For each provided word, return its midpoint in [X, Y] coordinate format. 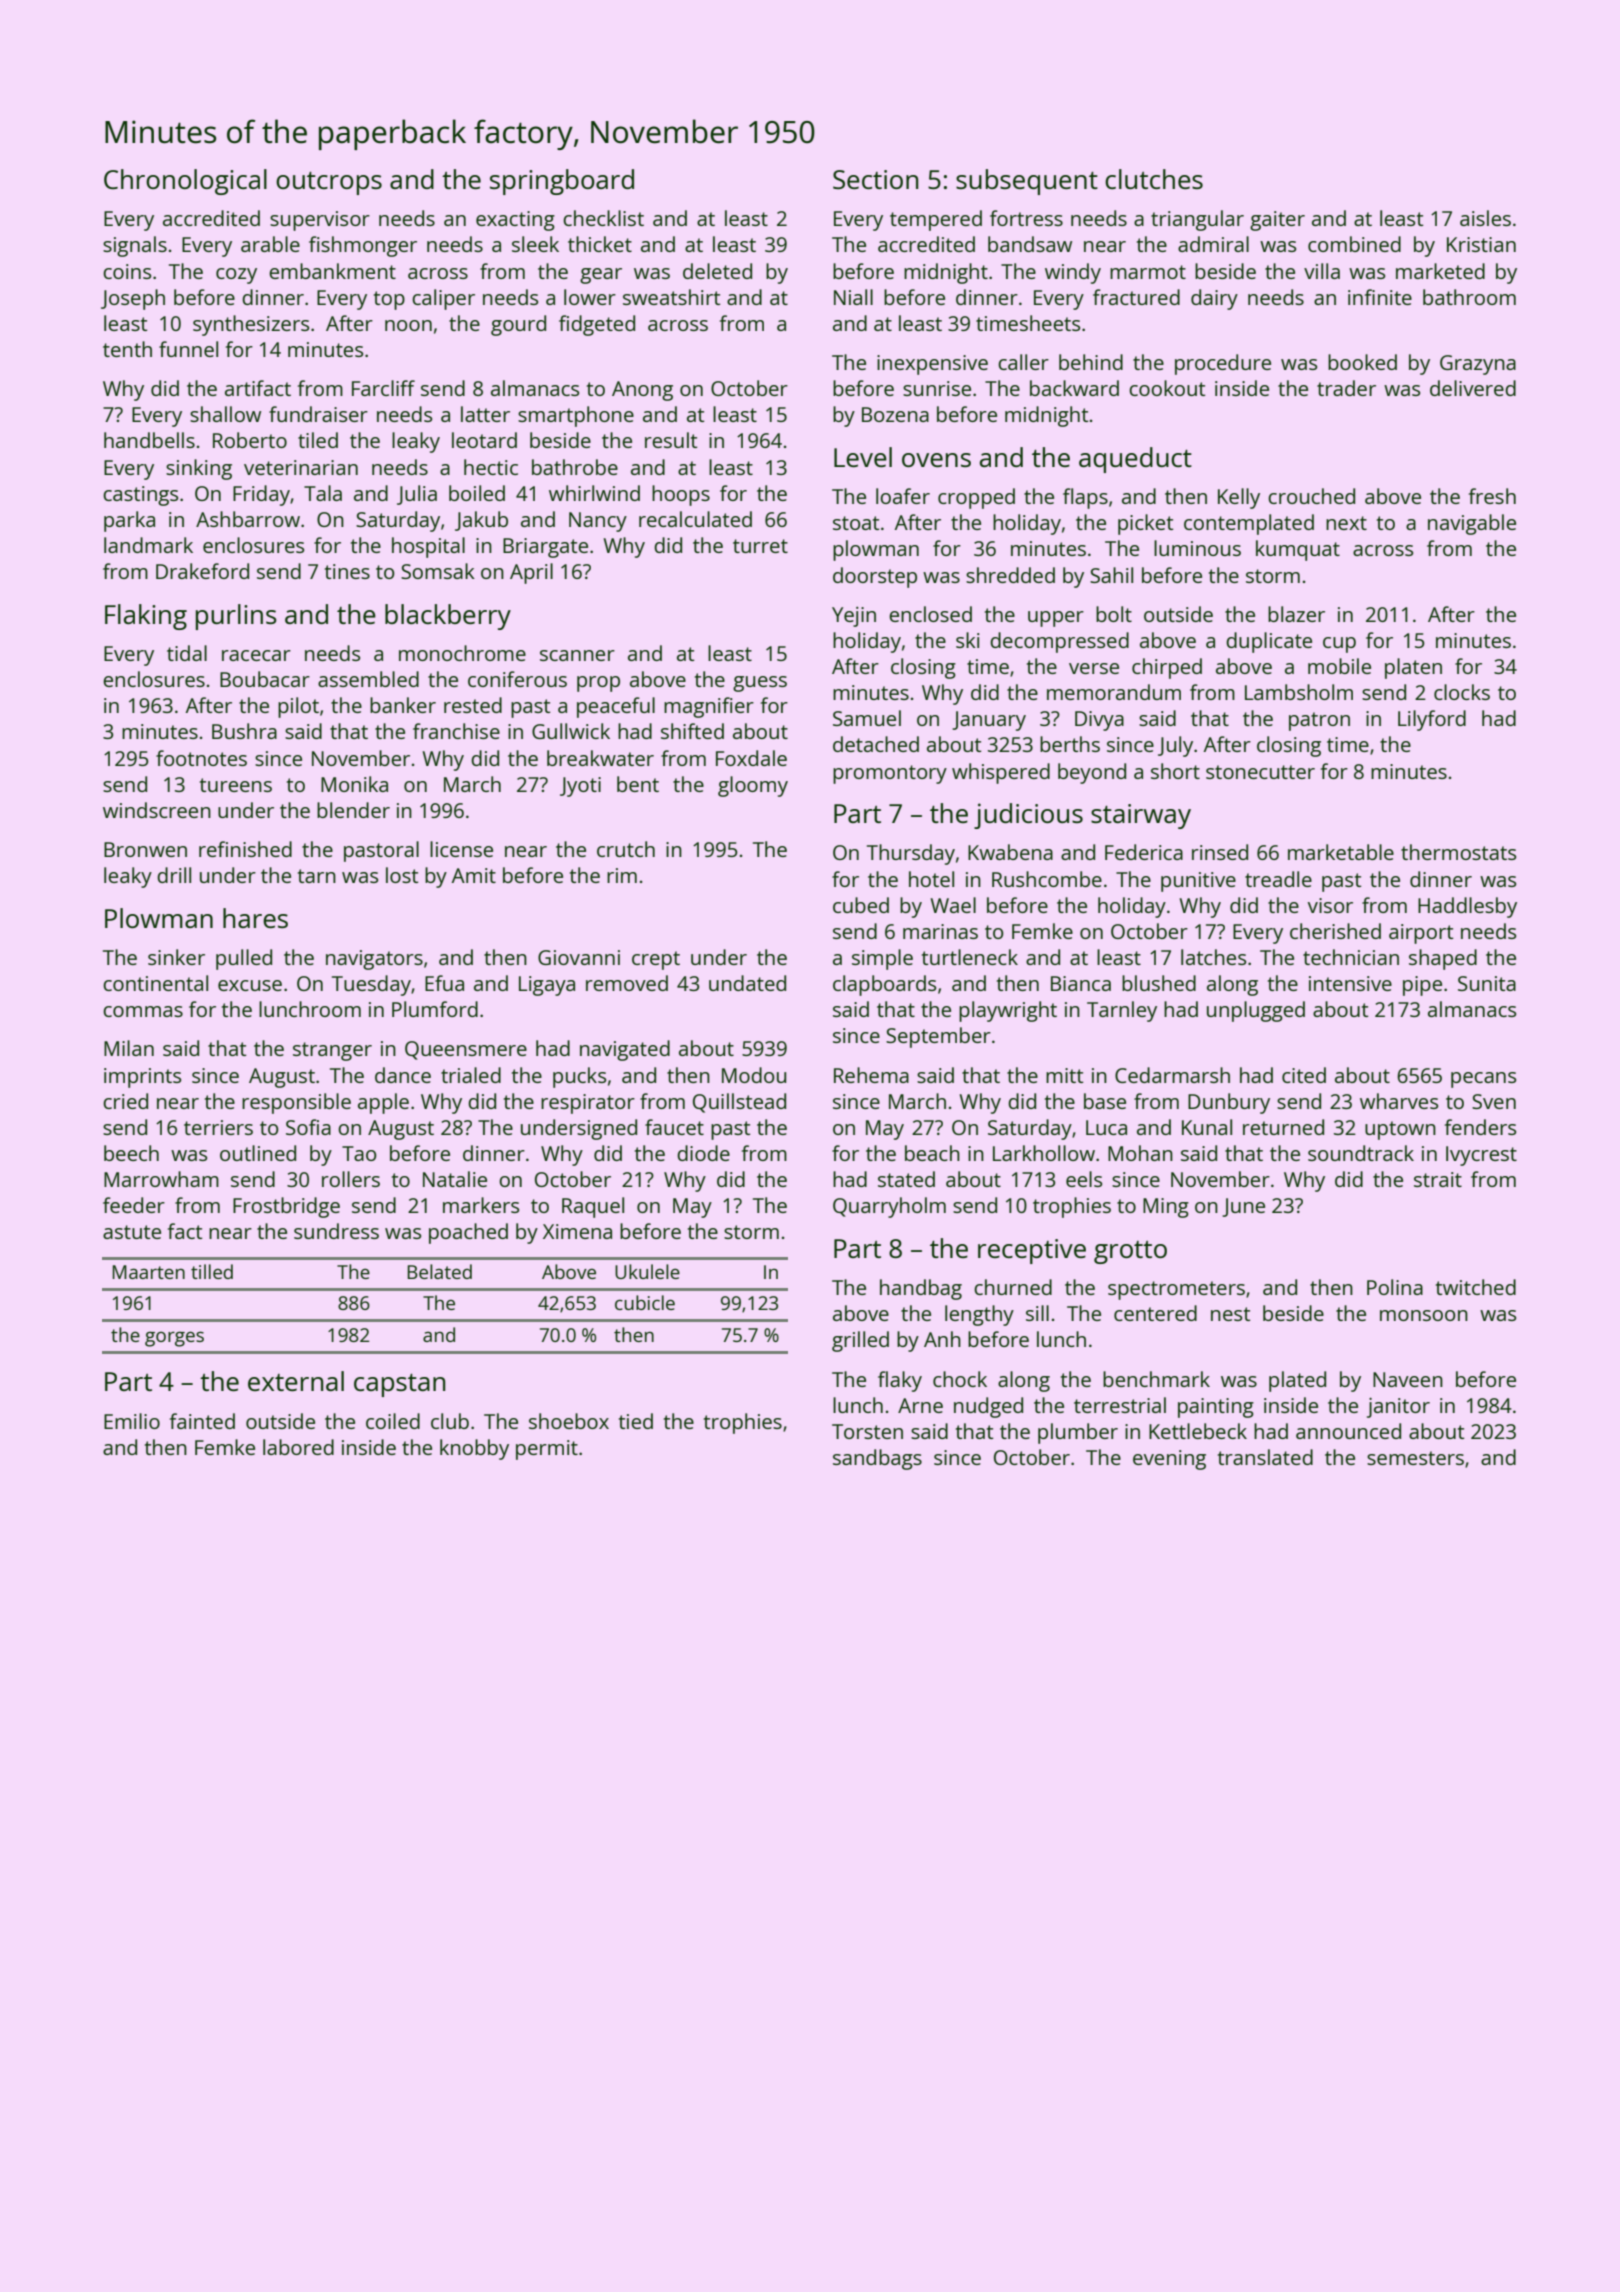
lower [590, 297]
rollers [351, 1179]
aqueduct [1135, 460]
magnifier [709, 707]
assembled [368, 679]
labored [298, 1447]
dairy [1214, 299]
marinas [940, 931]
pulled [244, 959]
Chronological [185, 182]
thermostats [1458, 852]
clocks [1462, 692]
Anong [642, 391]
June [1243, 1207]
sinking [199, 469]
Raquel [593, 1207]
